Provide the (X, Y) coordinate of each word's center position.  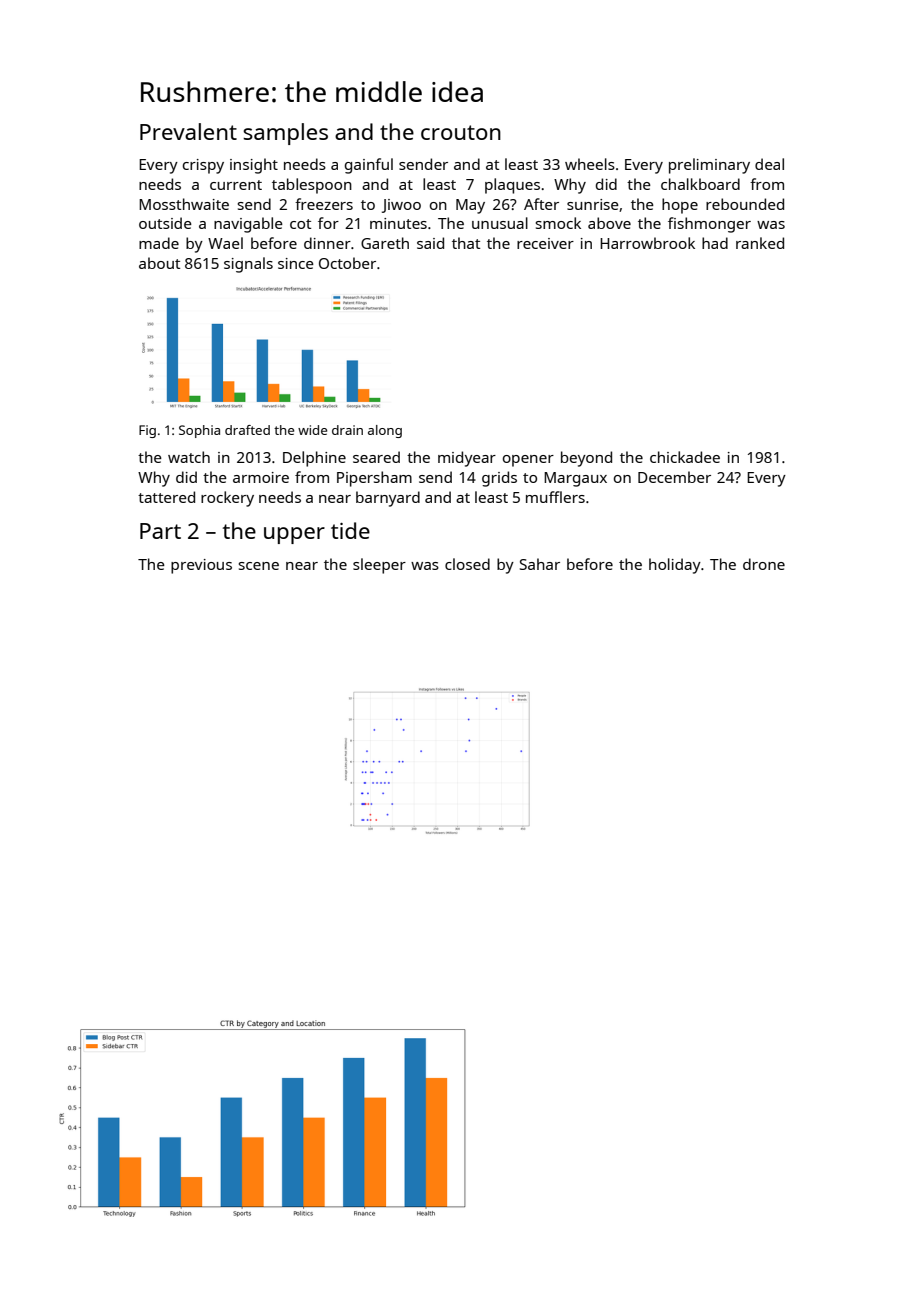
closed (467, 564)
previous (201, 566)
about (159, 263)
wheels (590, 164)
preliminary (709, 166)
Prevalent (188, 131)
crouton (461, 132)
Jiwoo (401, 206)
